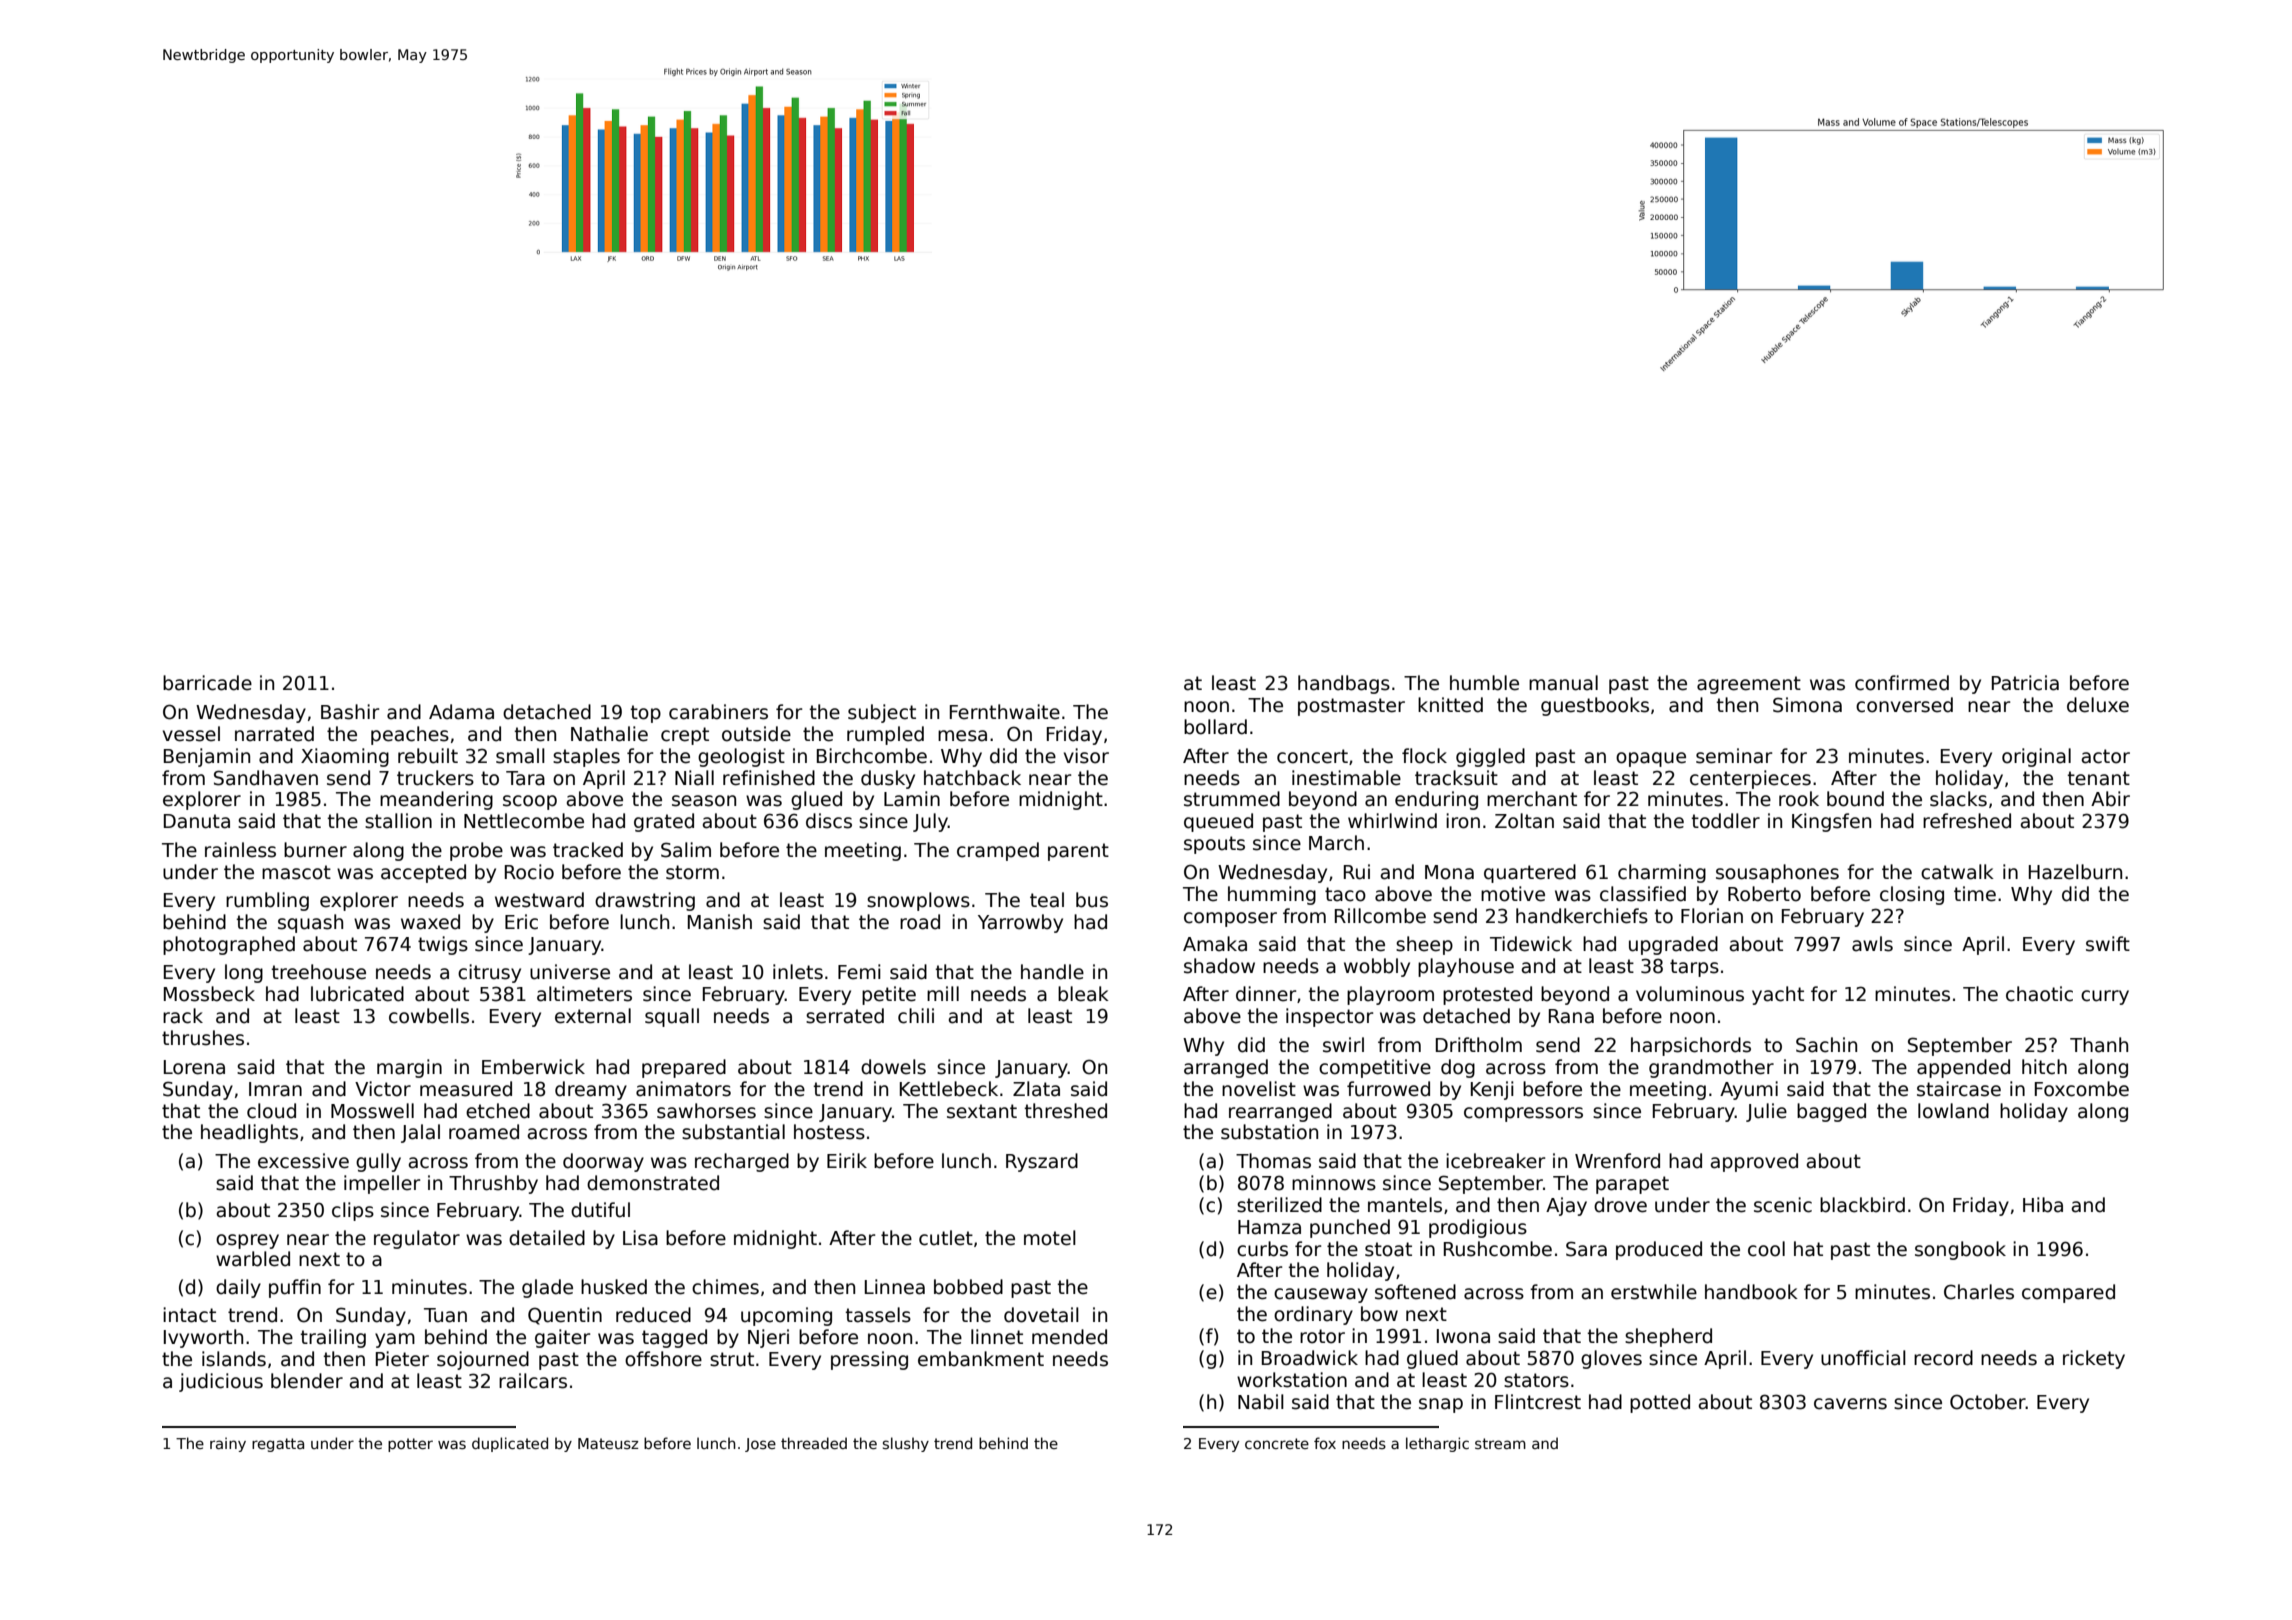  What do you see at coordinates (1959, 1089) in the screenshot?
I see `staircase` at bounding box center [1959, 1089].
